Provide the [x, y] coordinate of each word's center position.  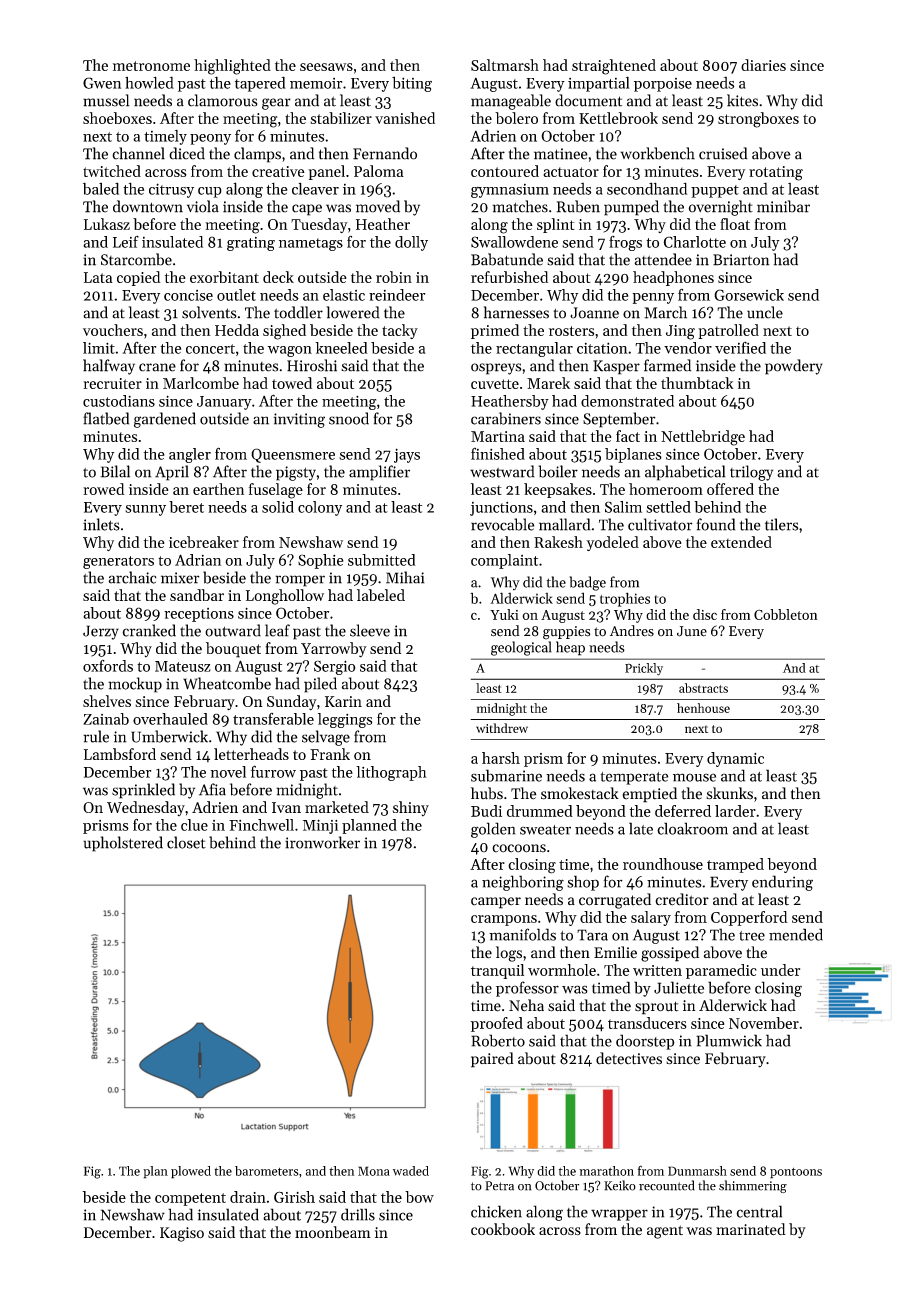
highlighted [232, 67]
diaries [763, 65]
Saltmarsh [505, 65]
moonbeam [333, 1232]
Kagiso [182, 1234]
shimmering [753, 1186]
